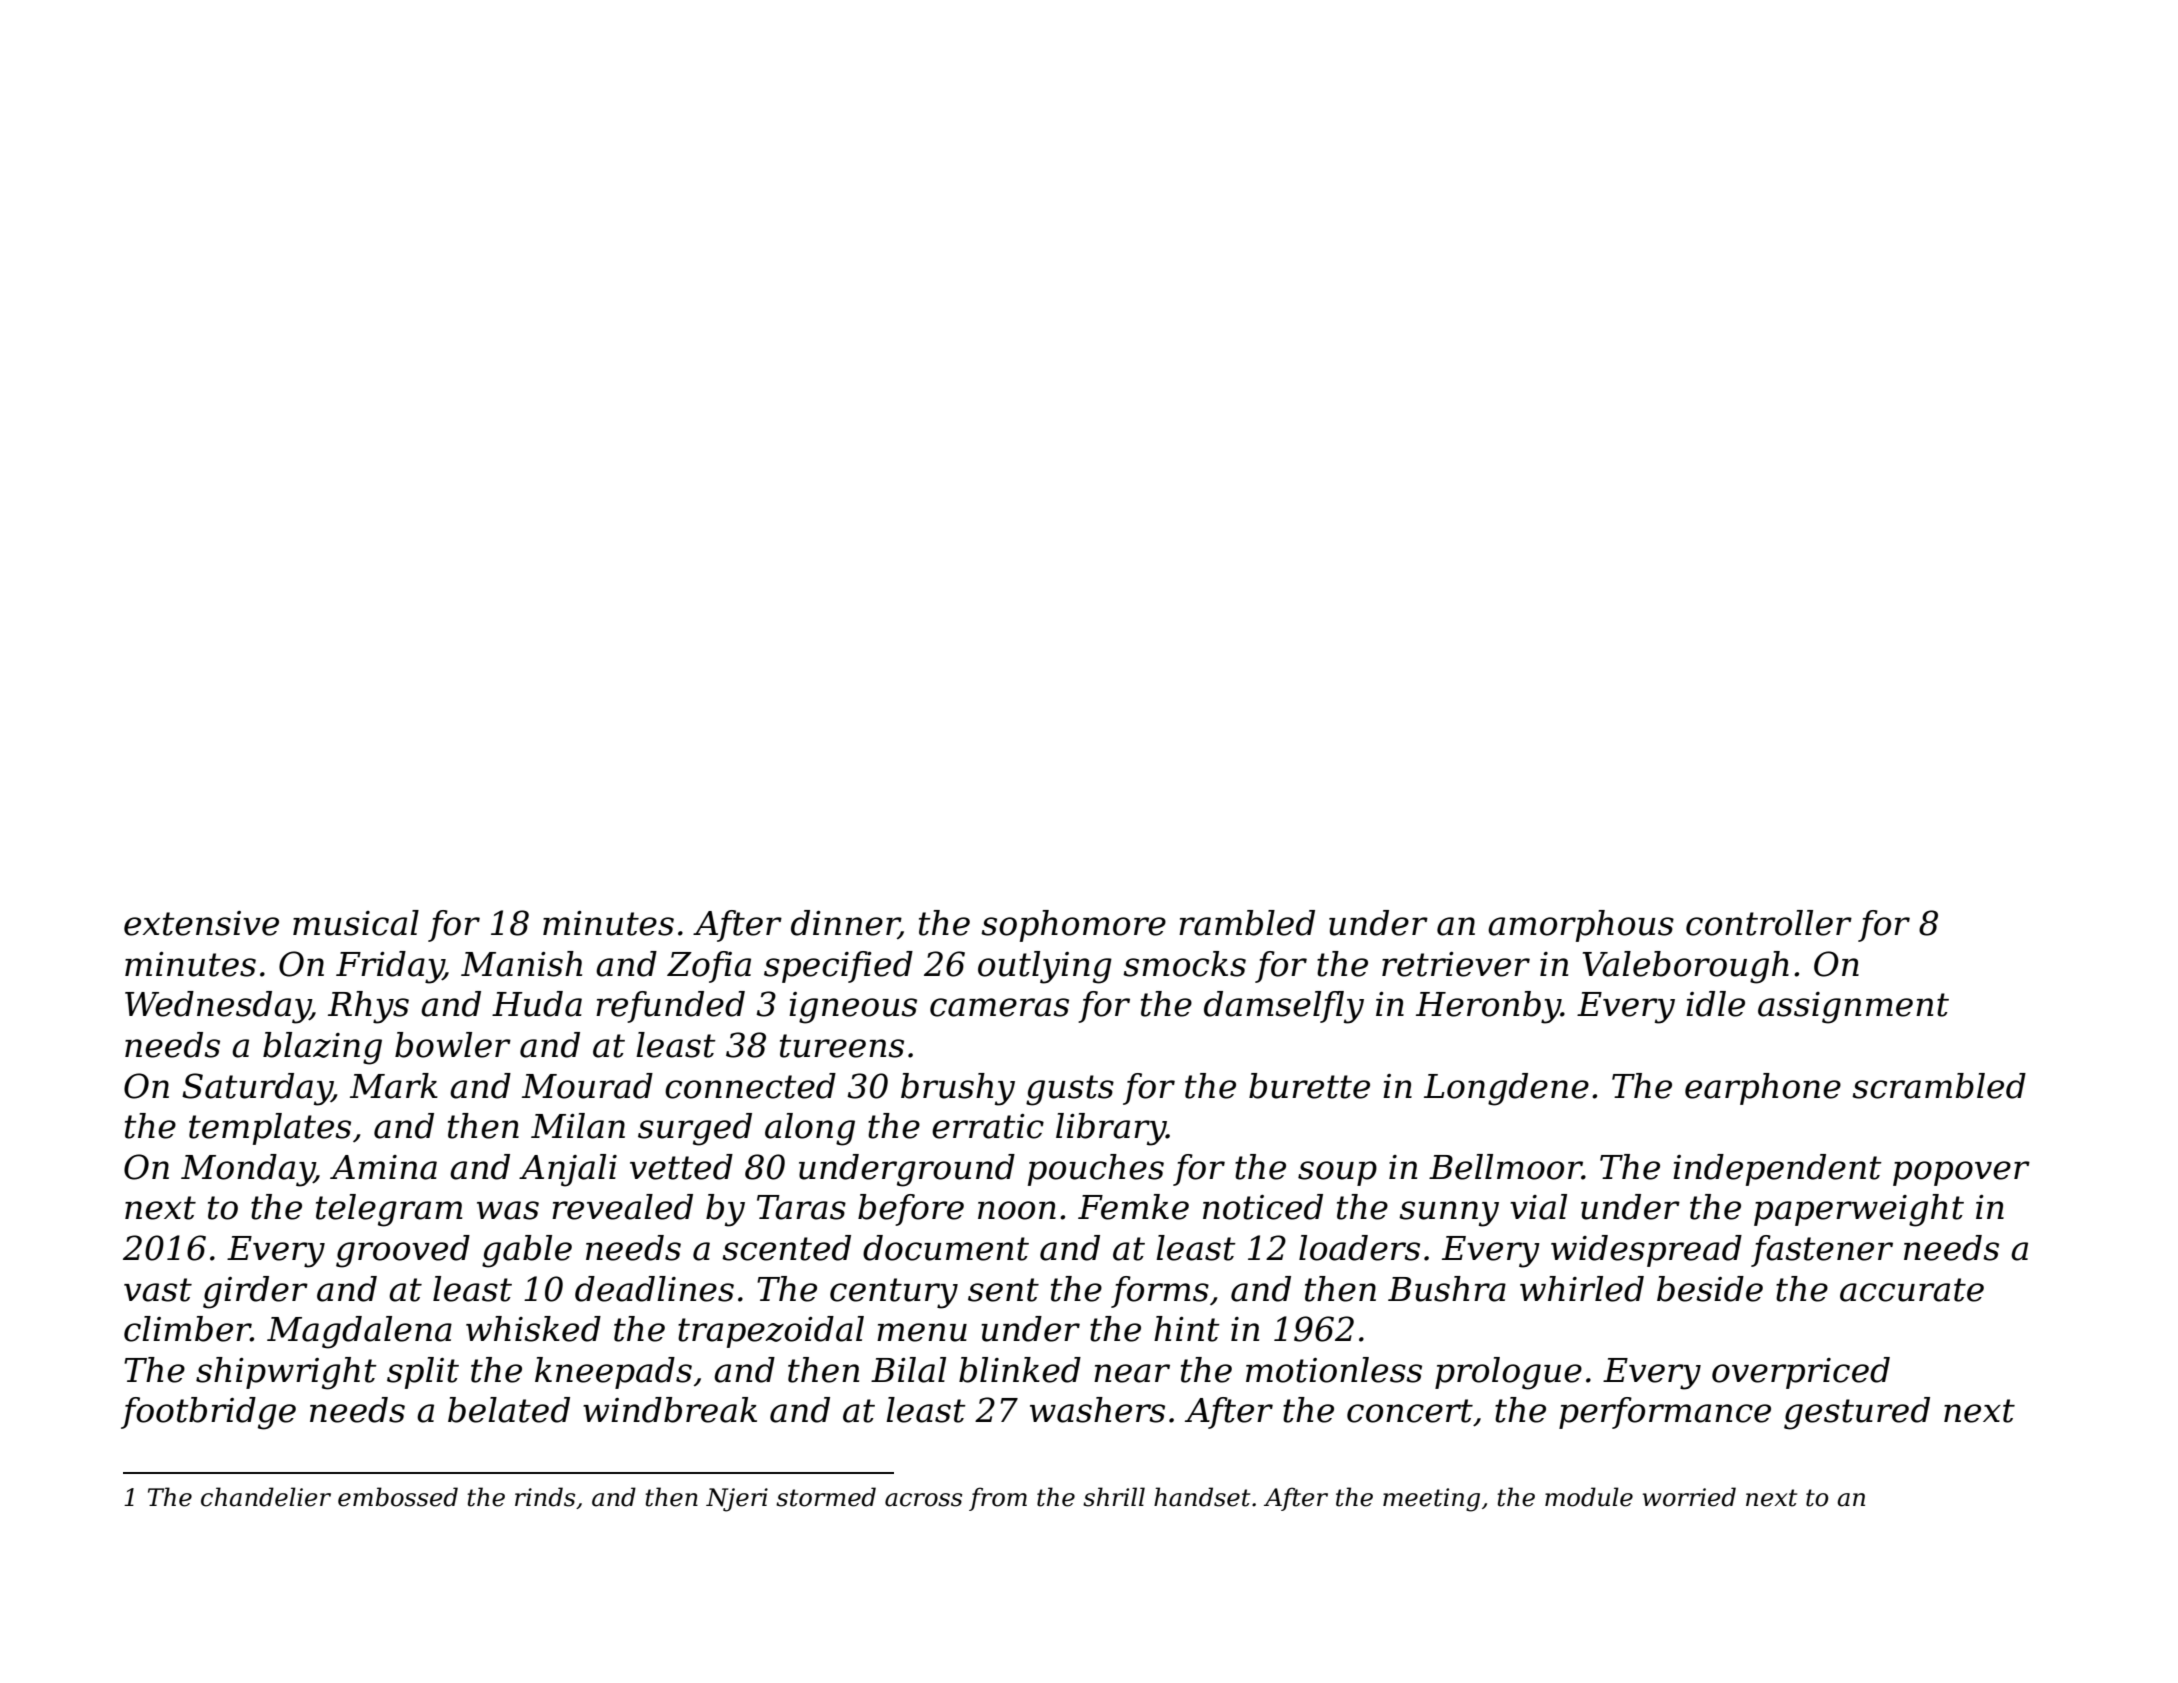  I want to click on extensive, so click(201, 923).
